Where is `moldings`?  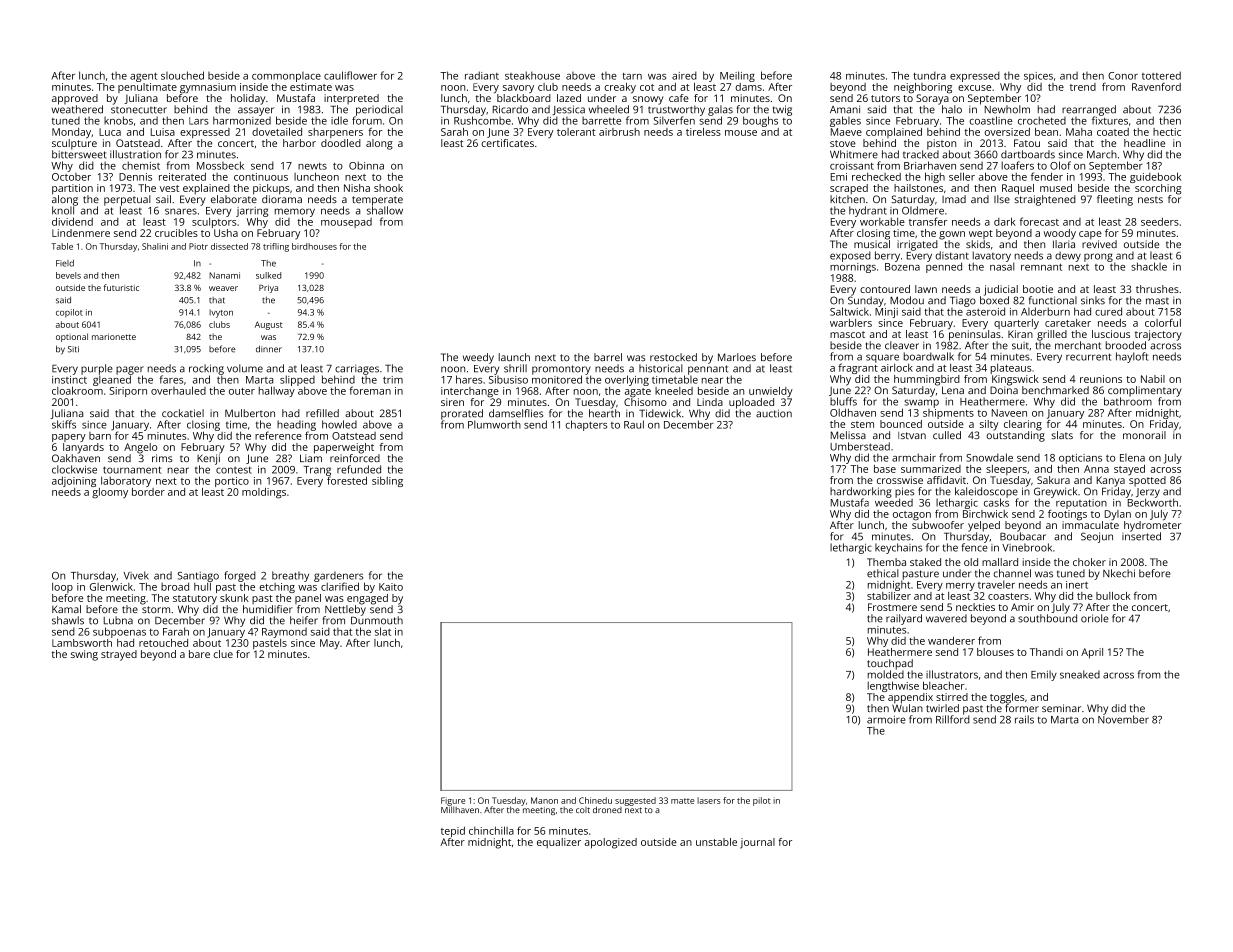 moldings is located at coordinates (264, 493).
